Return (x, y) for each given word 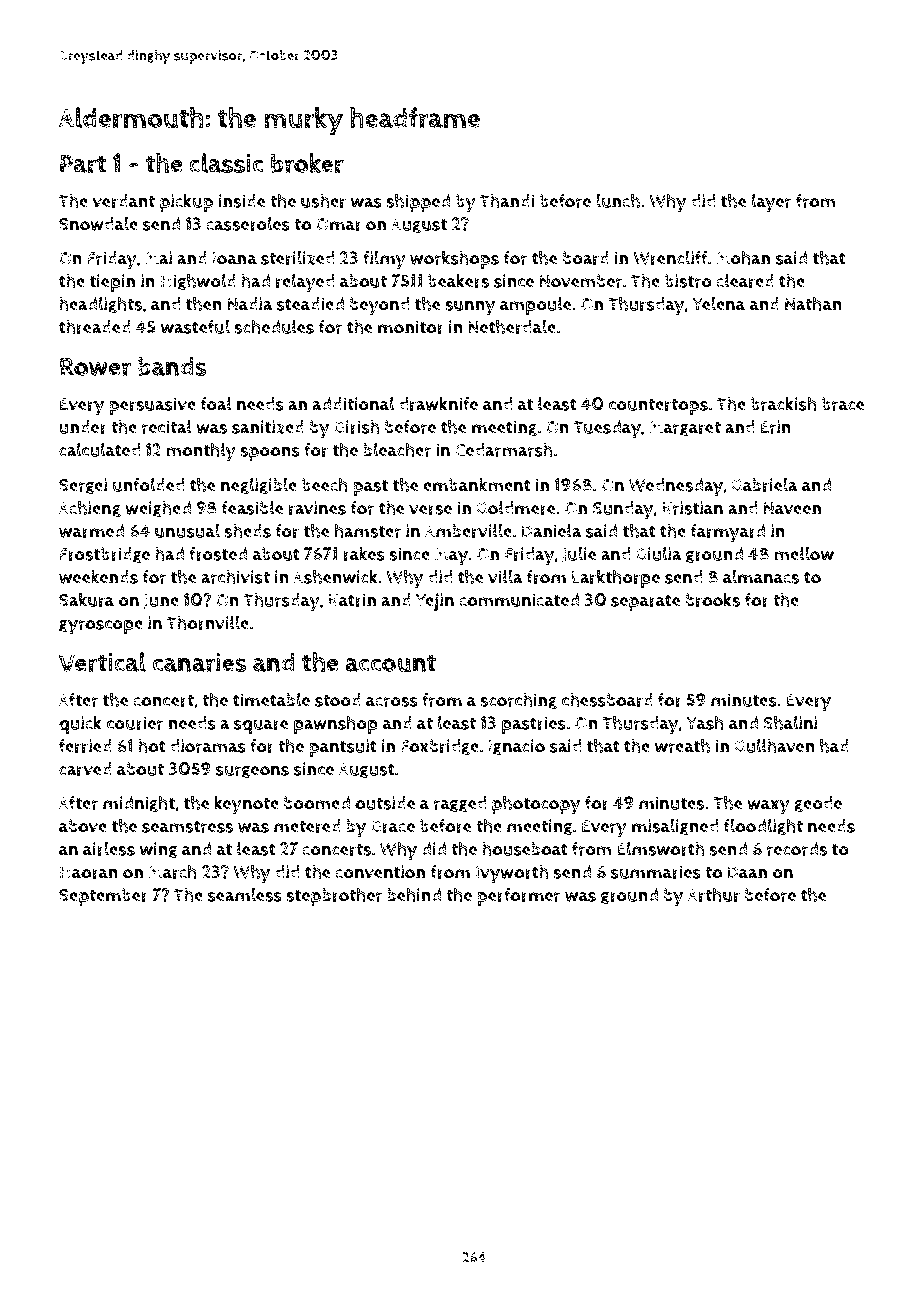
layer (772, 203)
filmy (384, 260)
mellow (804, 554)
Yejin (434, 602)
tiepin (113, 283)
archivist (235, 576)
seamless (245, 895)
